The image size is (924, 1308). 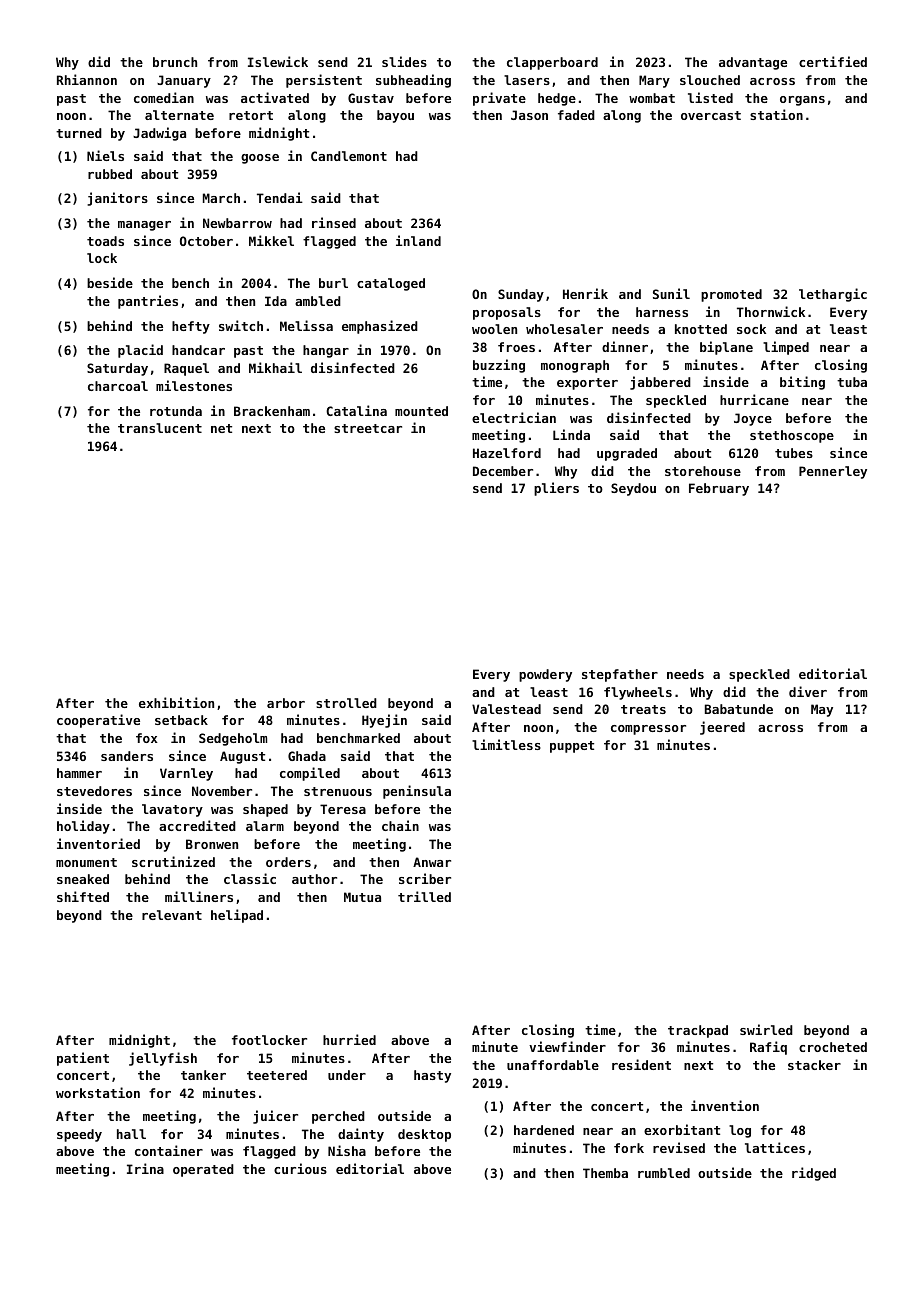 I want to click on translucent, so click(x=160, y=428).
